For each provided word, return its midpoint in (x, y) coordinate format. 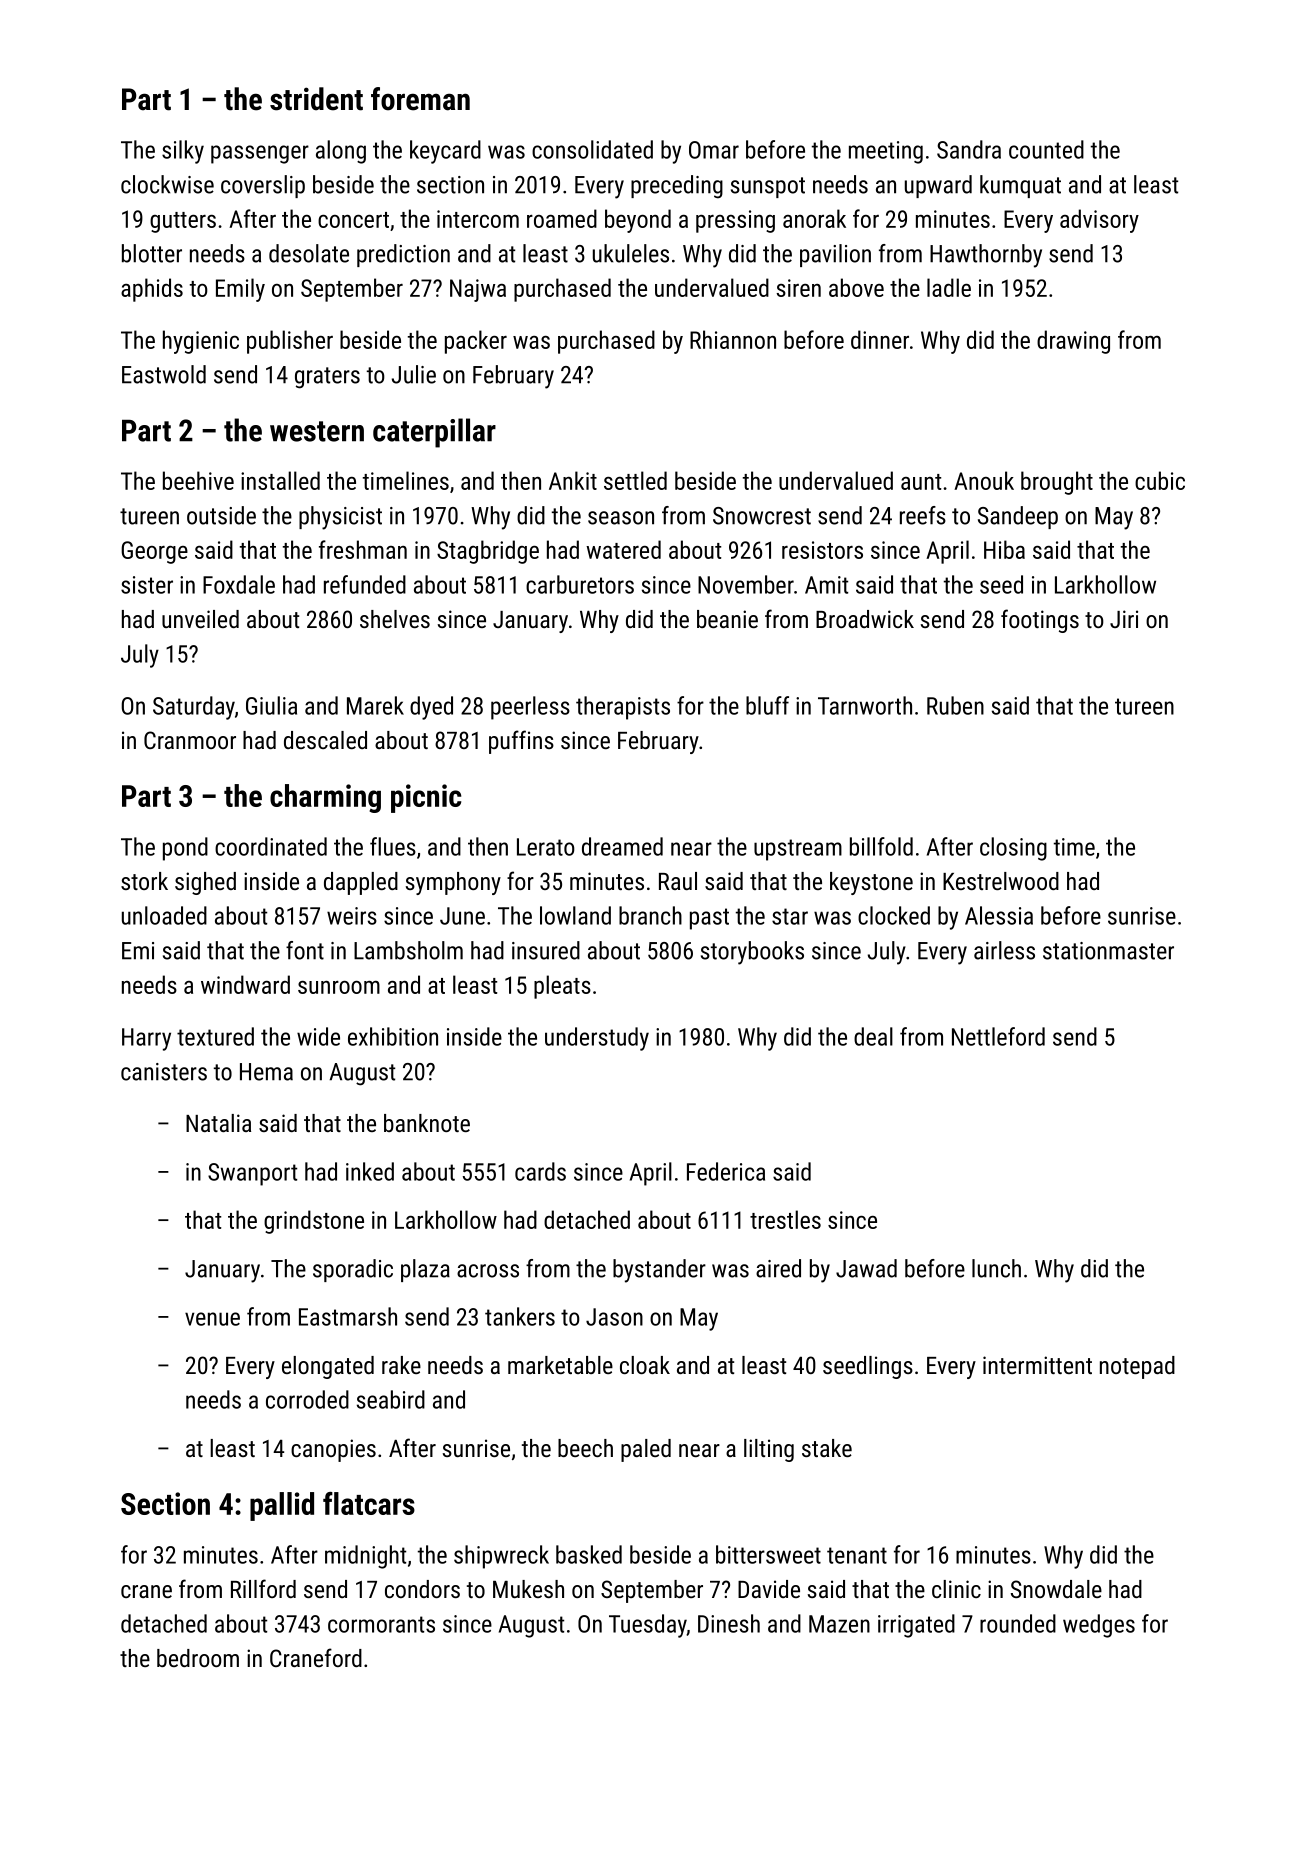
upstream (798, 850)
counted (1046, 149)
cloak (645, 1365)
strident (316, 99)
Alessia (999, 915)
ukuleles (631, 253)
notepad (1137, 1367)
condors (422, 1589)
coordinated (271, 846)
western (317, 431)
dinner (880, 339)
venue (212, 1319)
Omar (714, 150)
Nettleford (998, 1036)
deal (873, 1036)
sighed (205, 883)
